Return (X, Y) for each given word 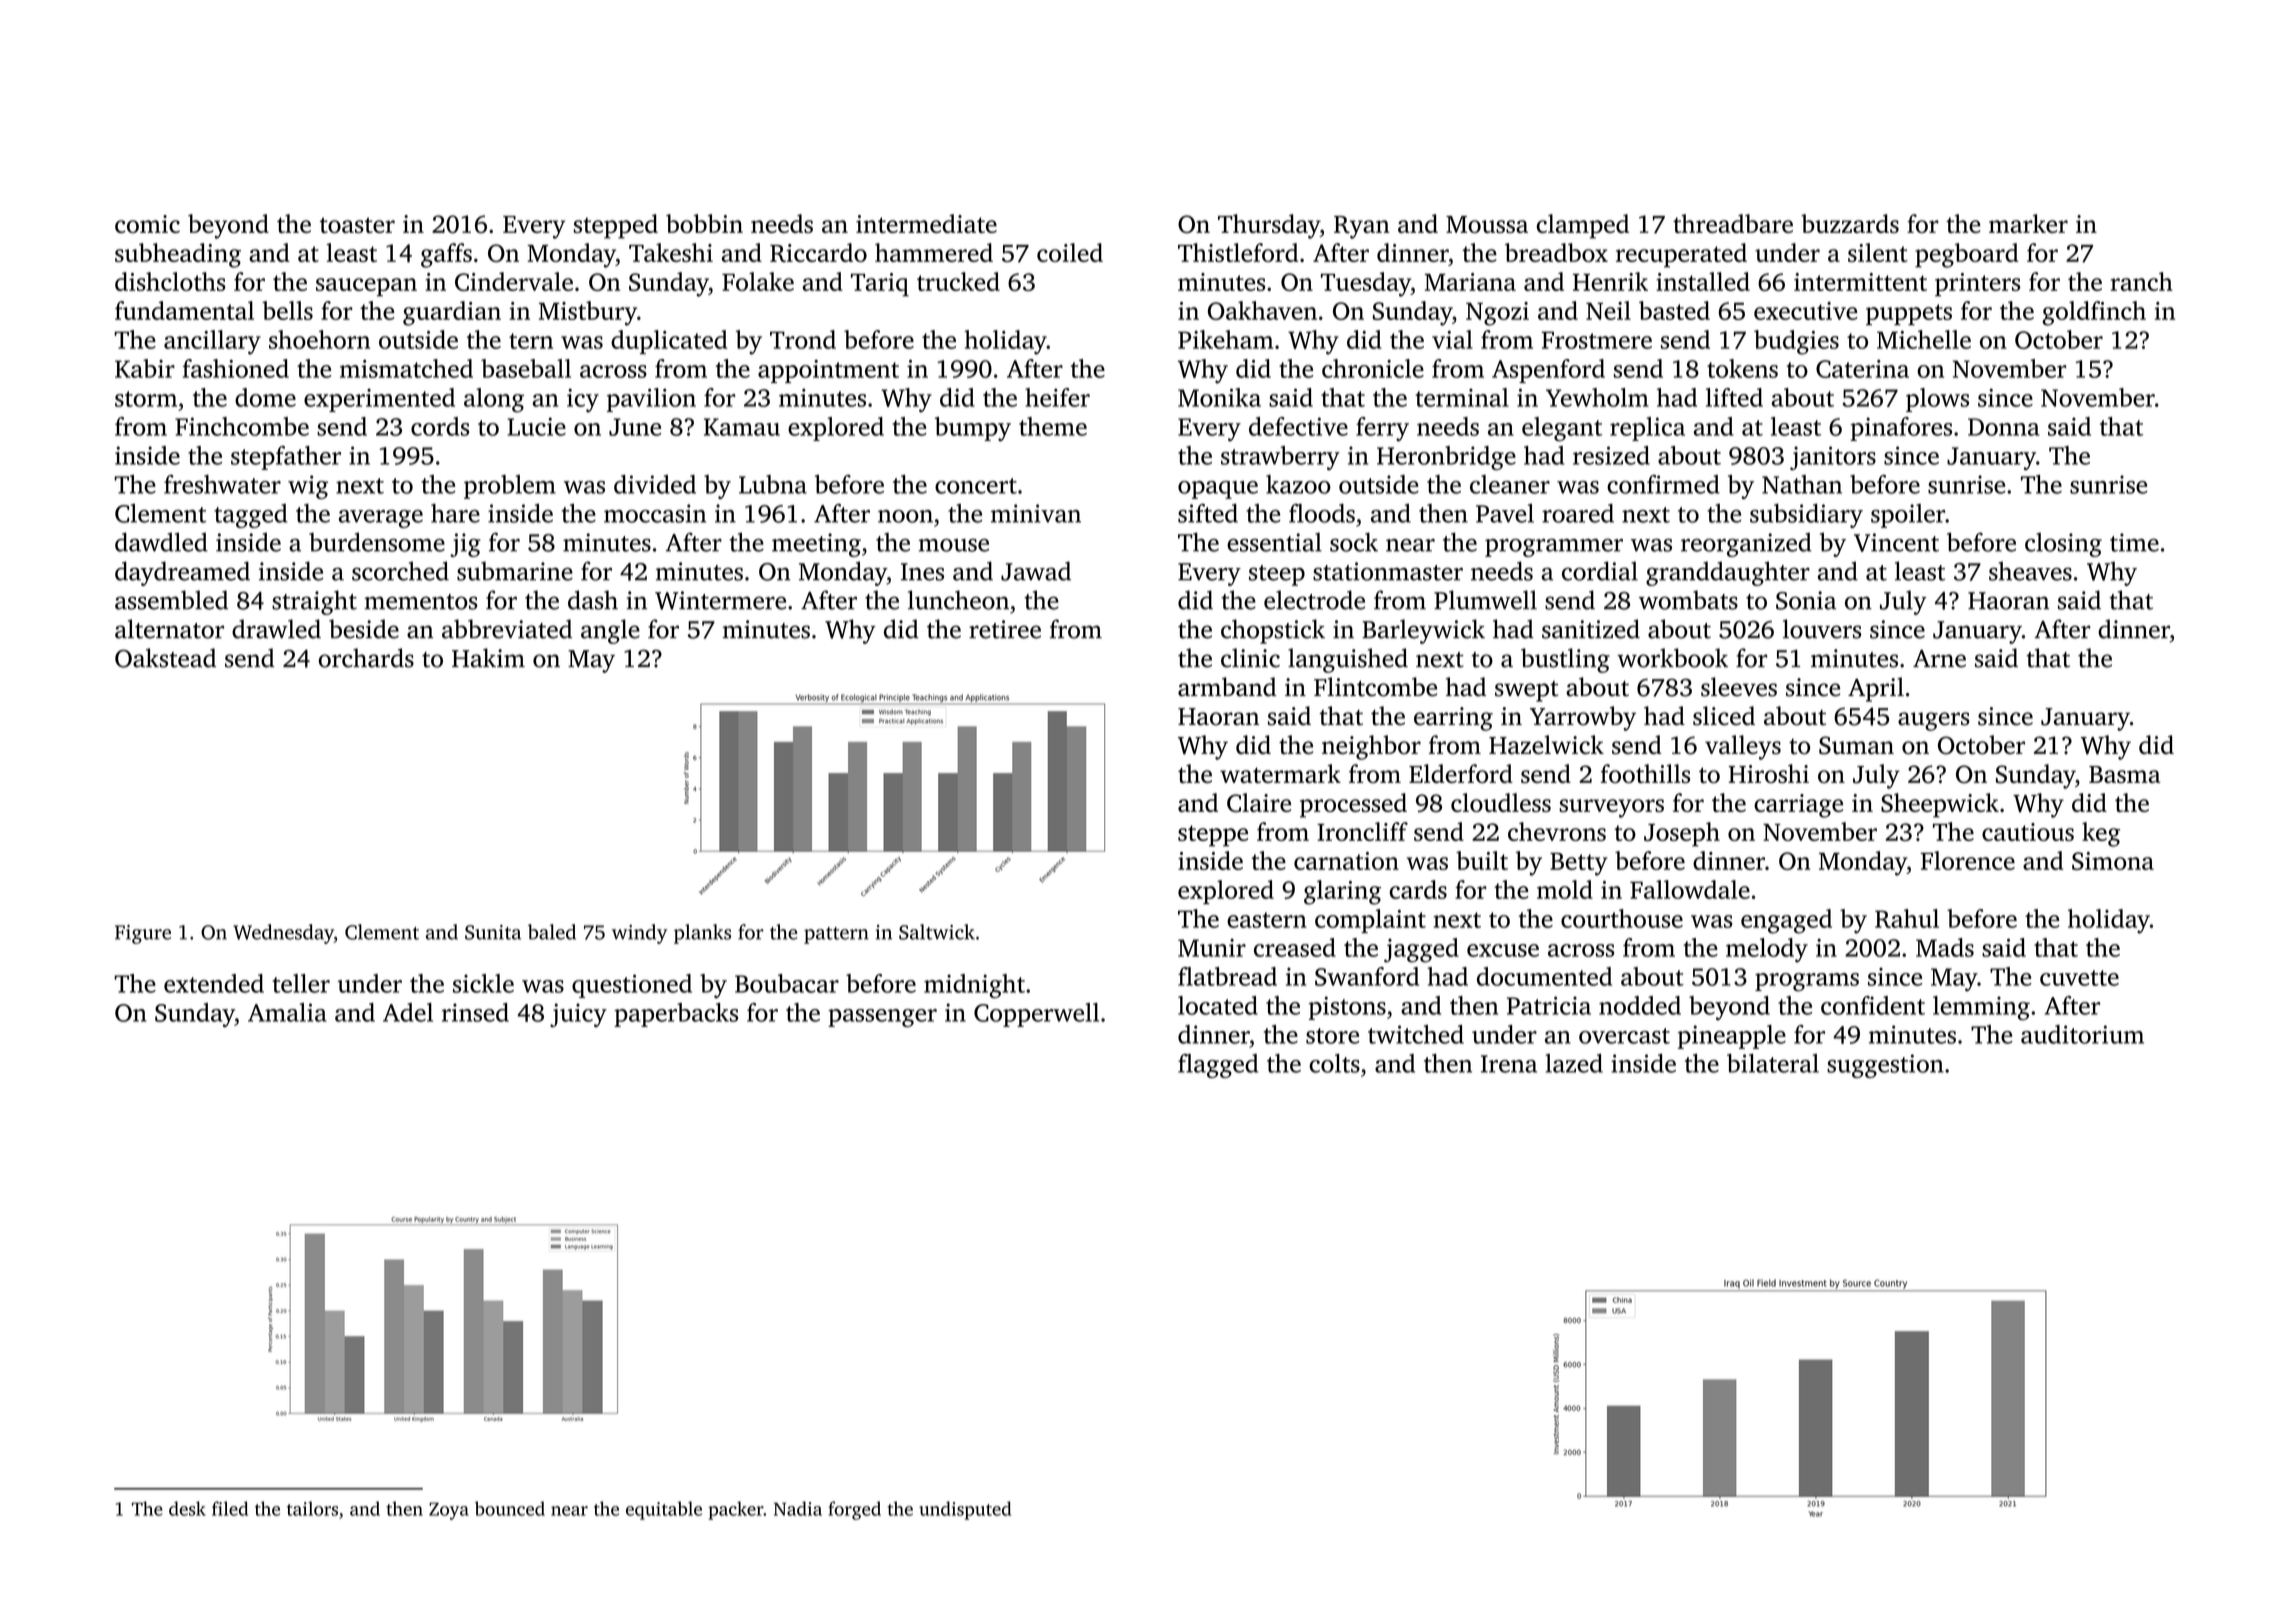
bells (287, 310)
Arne (1939, 658)
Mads (1945, 947)
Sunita (493, 932)
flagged (1218, 1066)
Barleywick (1423, 631)
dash (593, 600)
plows (1937, 400)
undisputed (965, 1510)
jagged (1421, 950)
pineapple (1732, 1037)
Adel (408, 1012)
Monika (1219, 397)
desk (187, 1508)
